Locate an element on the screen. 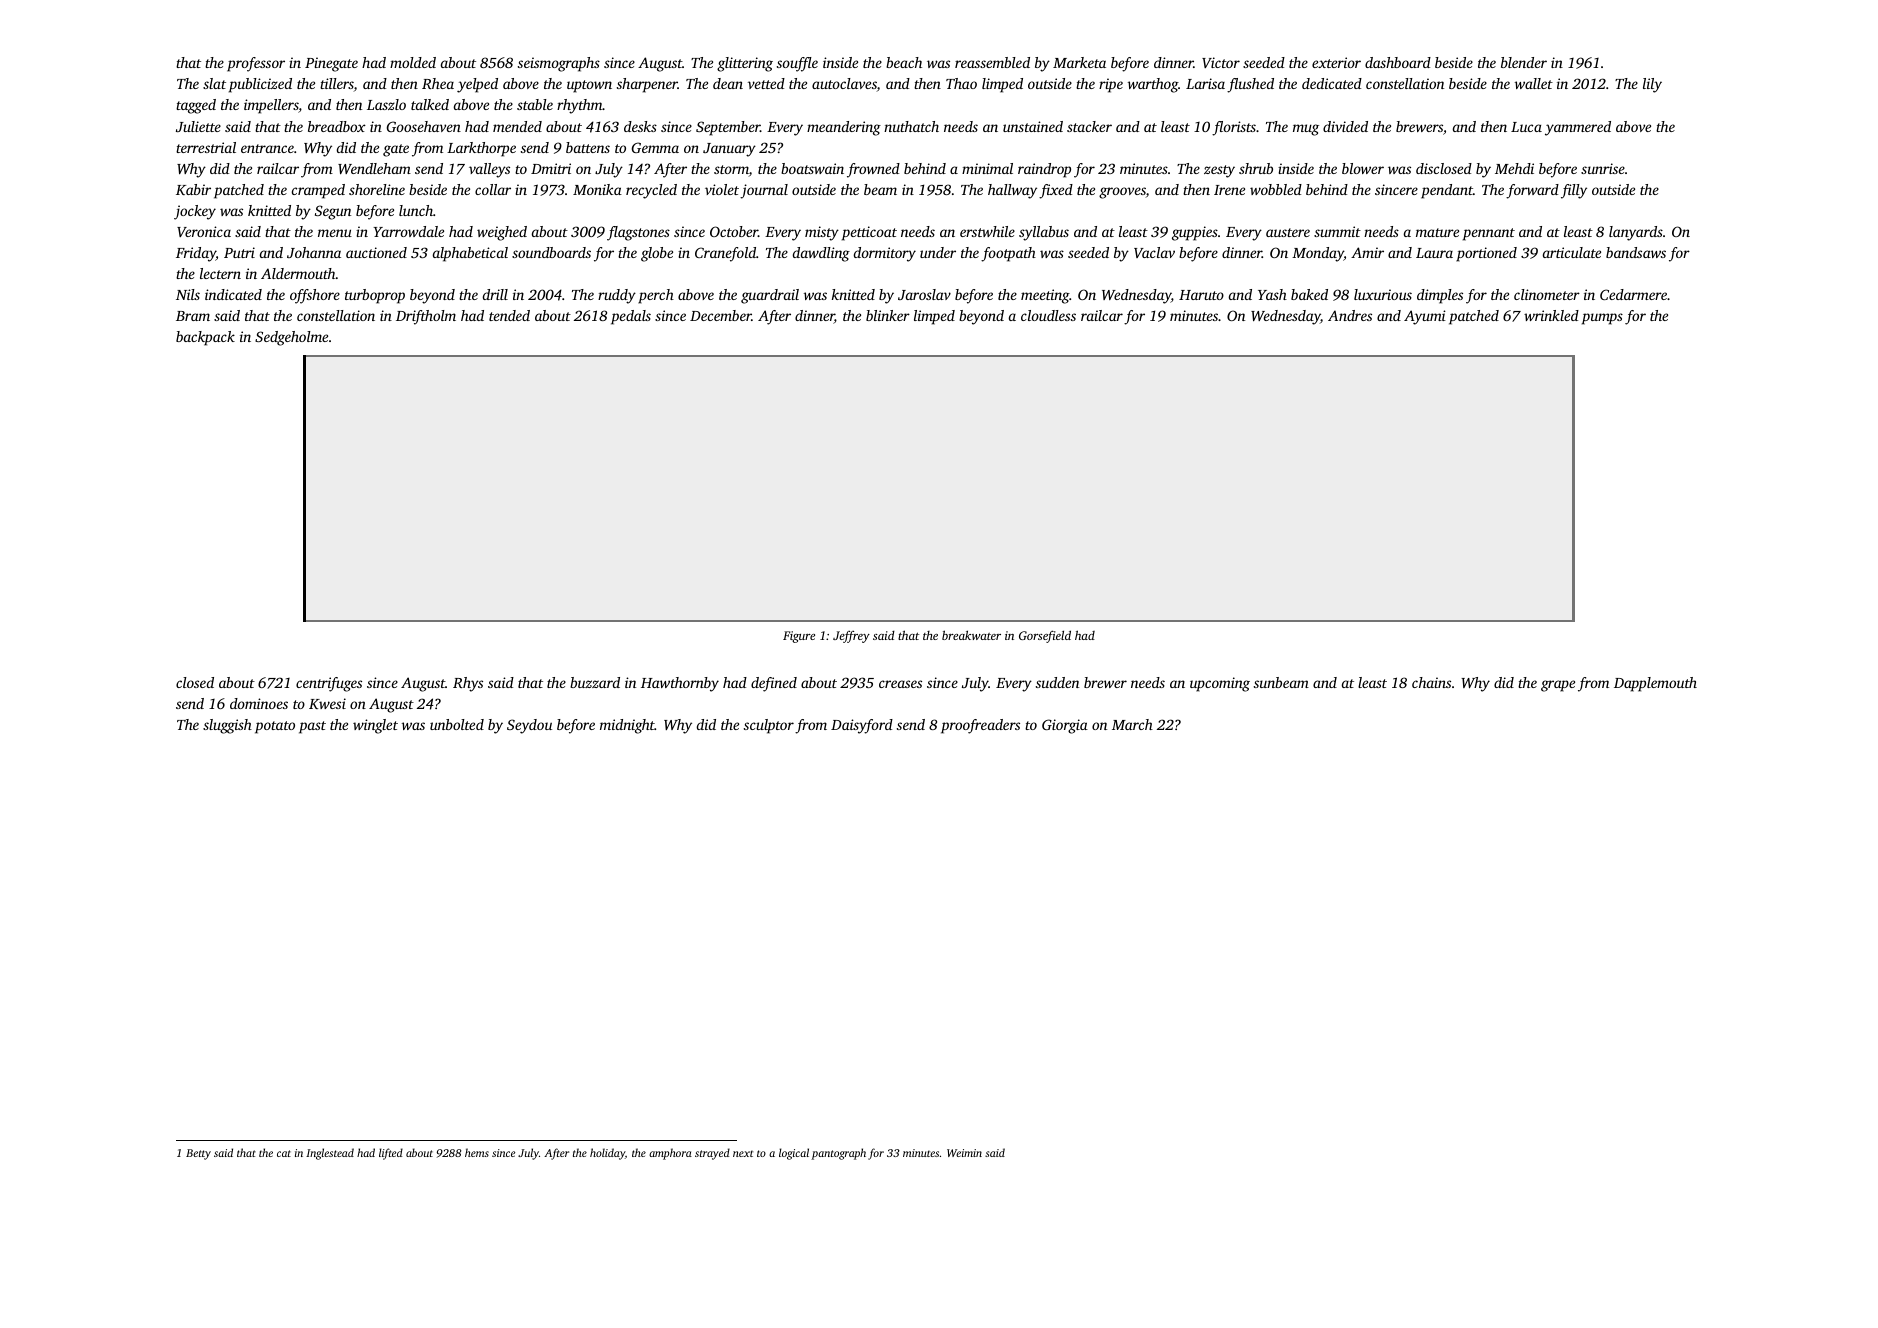 The width and height of the screenshot is (1878, 1328). Weimin is located at coordinates (964, 1153).
